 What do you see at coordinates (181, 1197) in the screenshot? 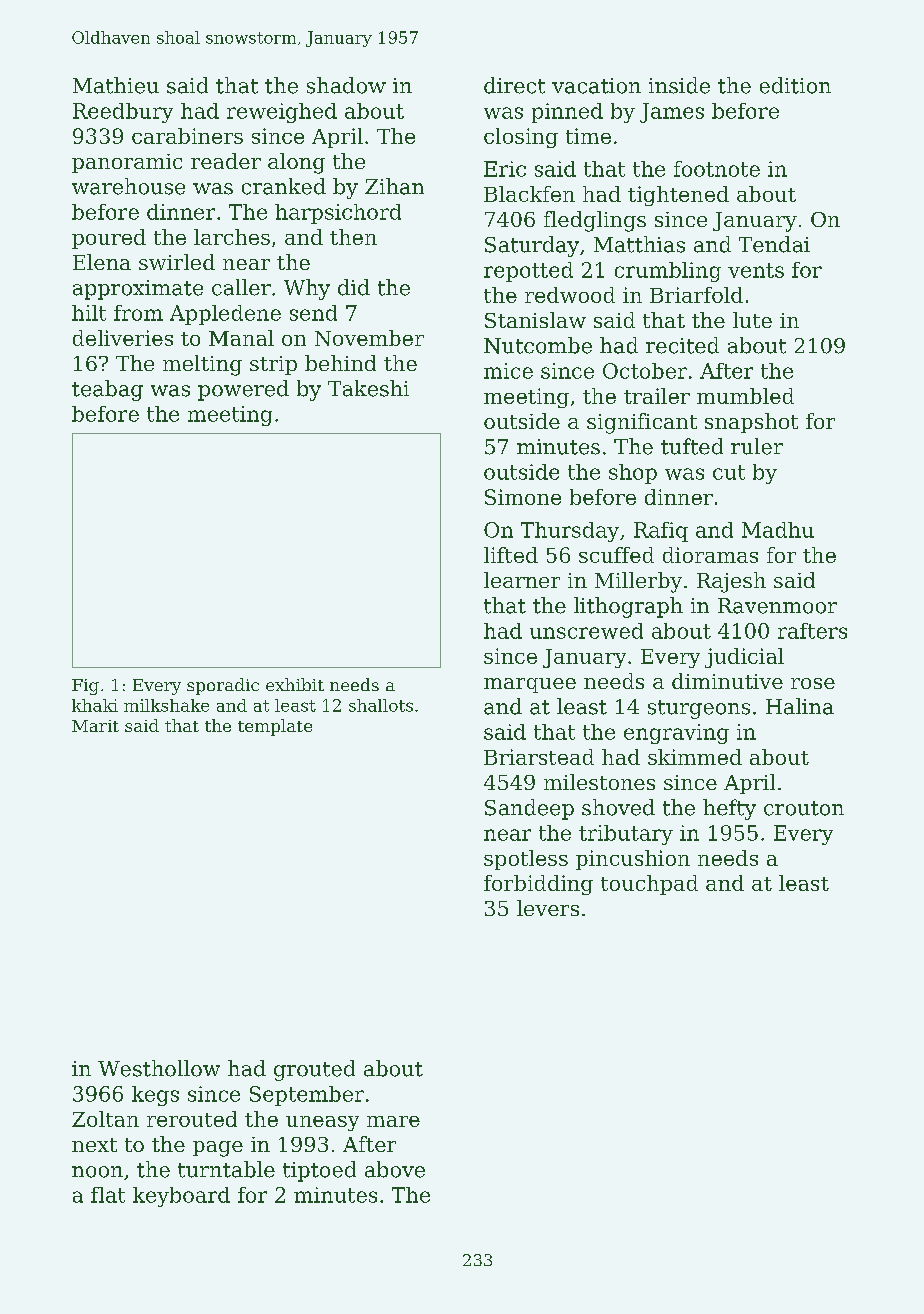
I see `keyboard` at bounding box center [181, 1197].
